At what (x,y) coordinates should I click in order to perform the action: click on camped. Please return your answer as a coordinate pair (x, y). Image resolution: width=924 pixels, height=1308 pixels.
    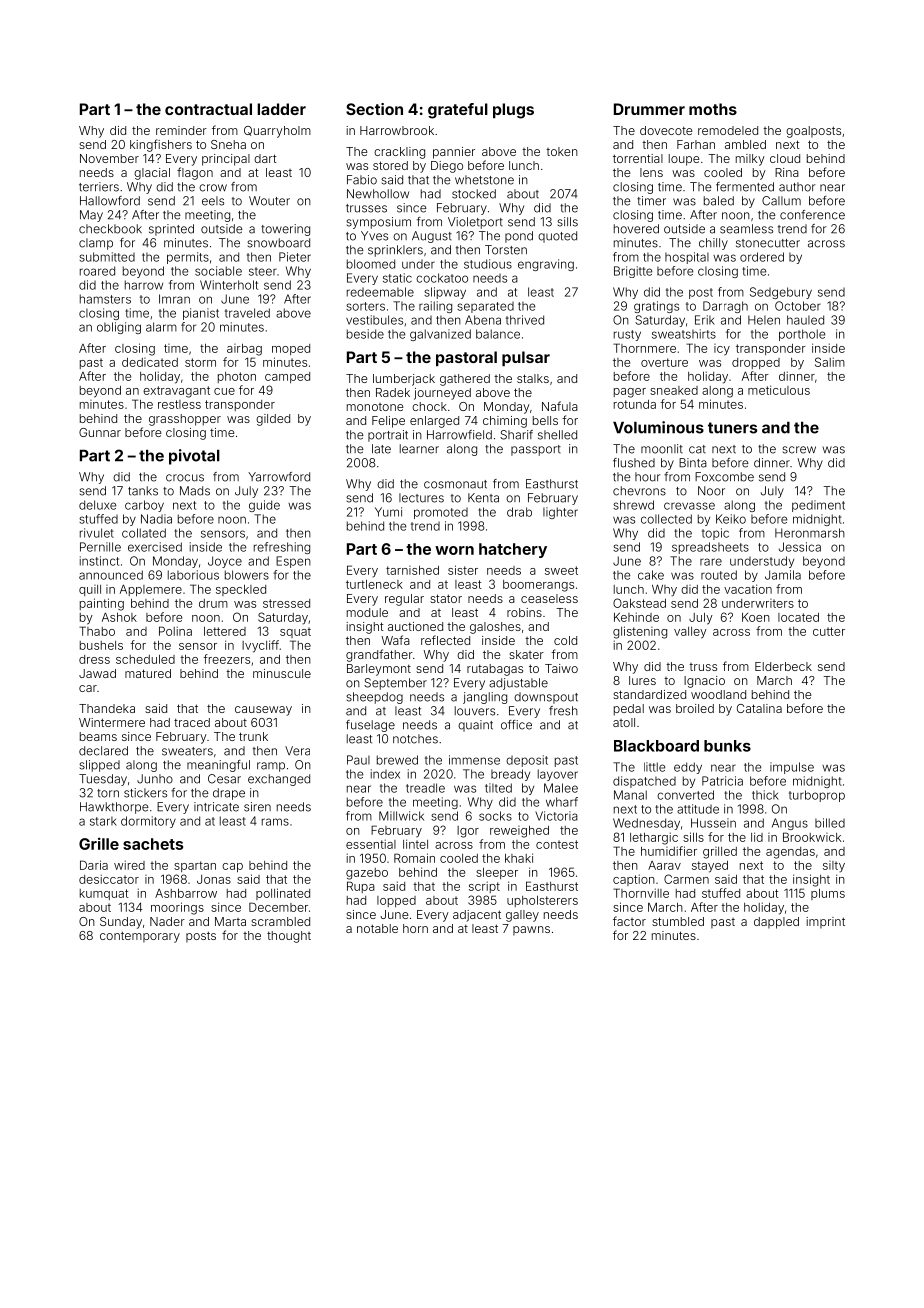
    Looking at the image, I should click on (287, 377).
